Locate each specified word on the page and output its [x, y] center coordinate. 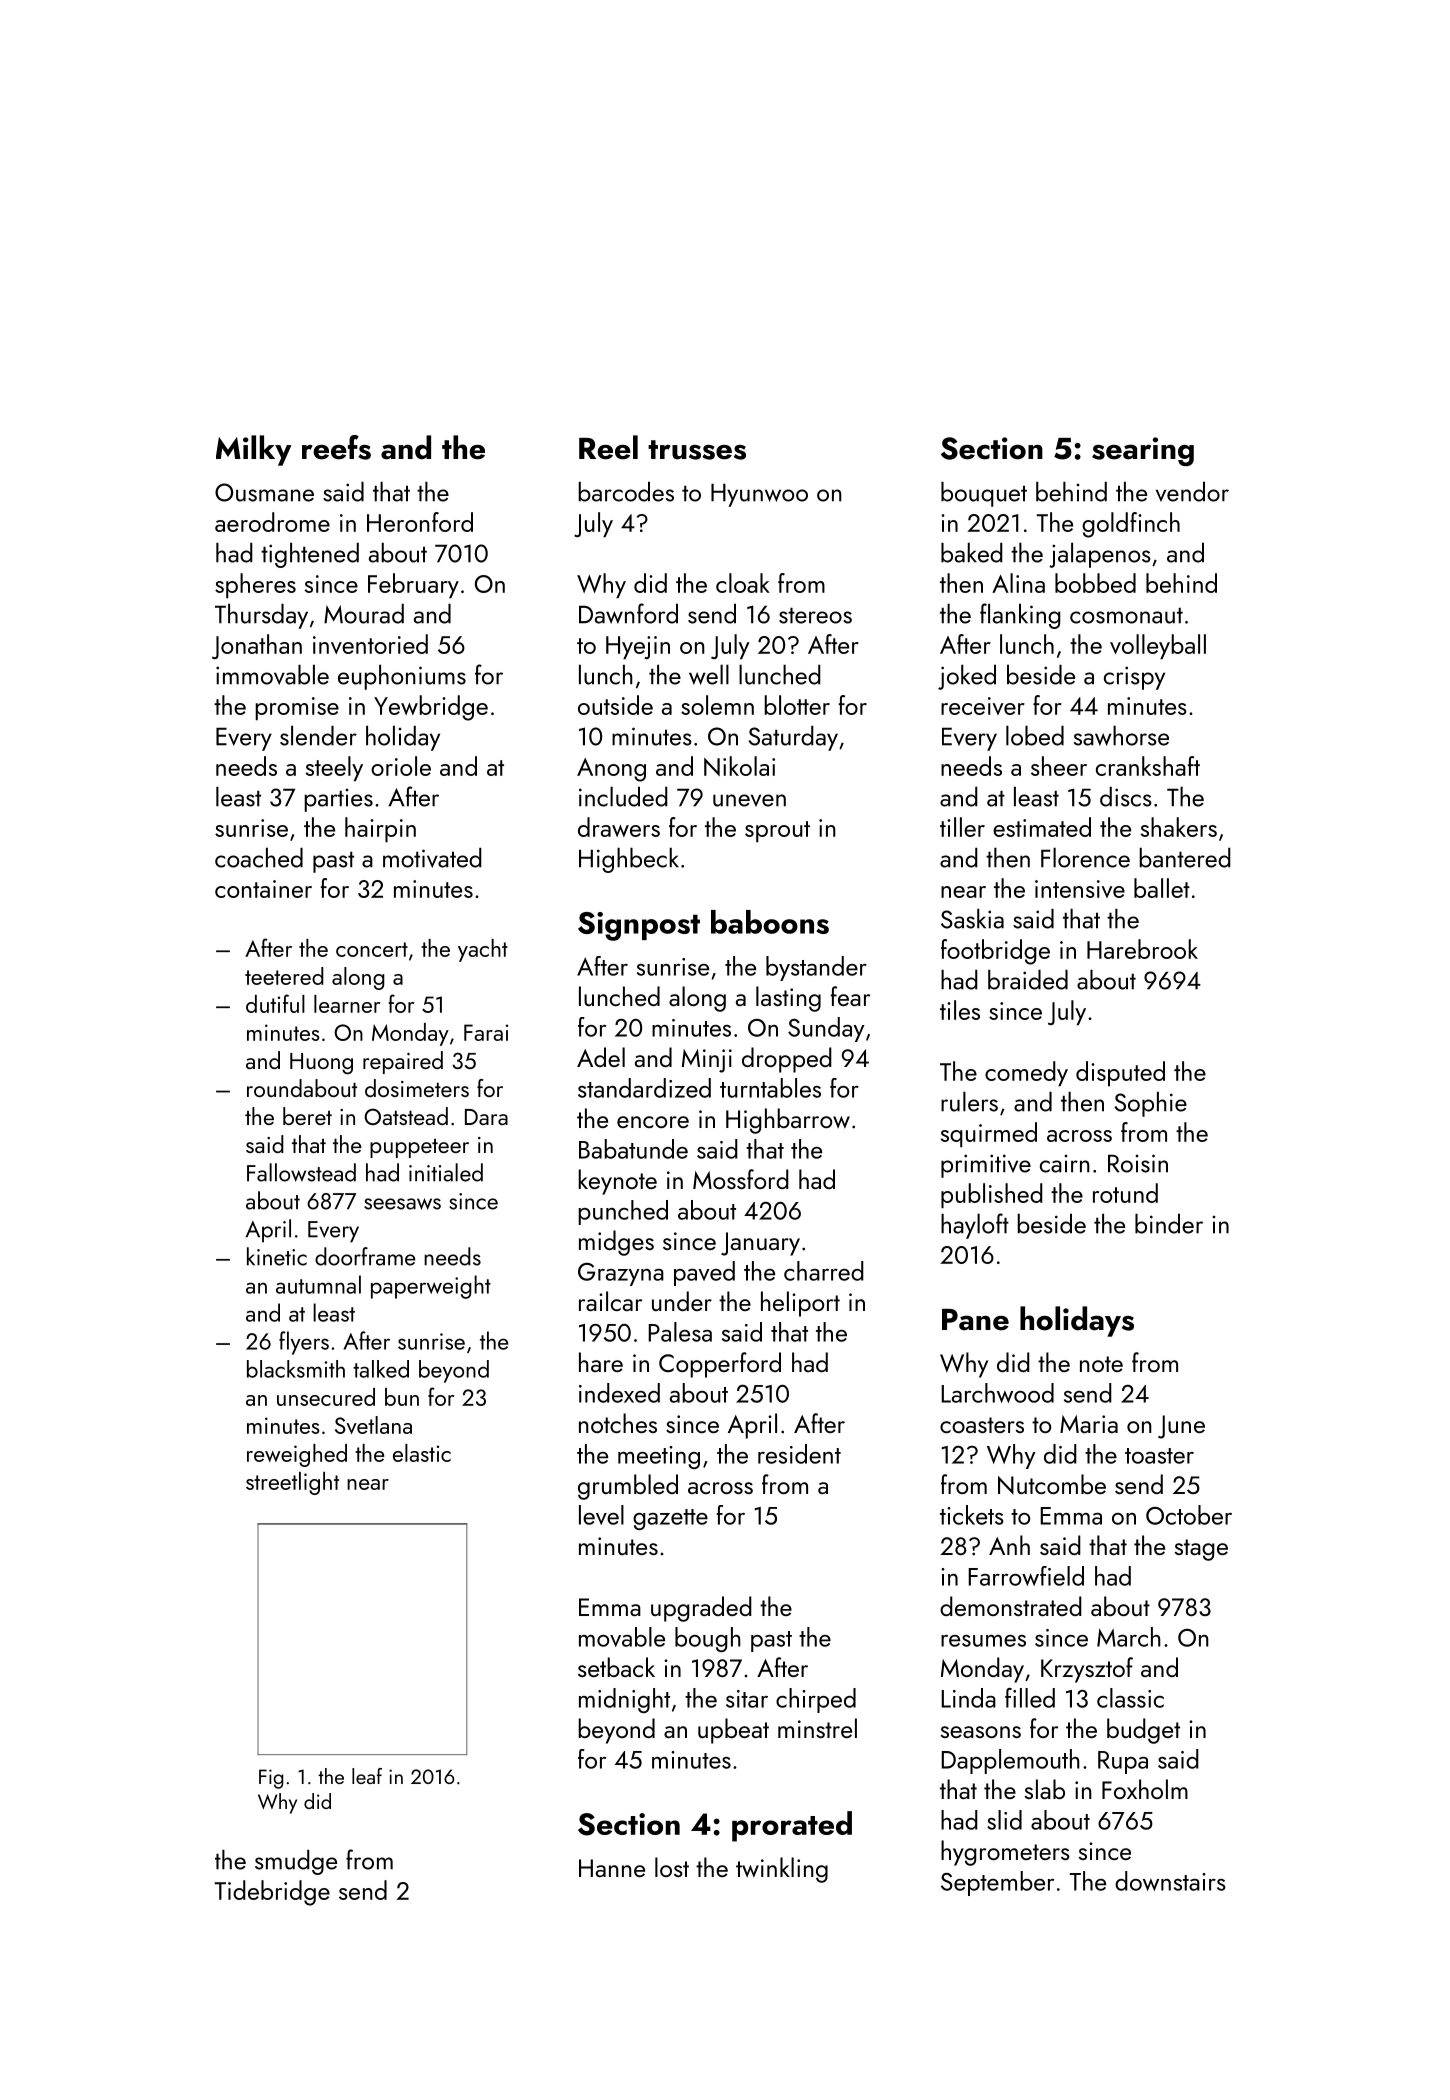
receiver [983, 706]
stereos [815, 615]
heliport [800, 1304]
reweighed [297, 1455]
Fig [271, 1779]
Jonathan [257, 646]
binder [1169, 1223]
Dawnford [628, 613]
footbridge [995, 952]
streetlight [292, 1483]
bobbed [1095, 583]
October [1189, 1515]
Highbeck [629, 860]
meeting [659, 1457]
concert [372, 949]
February [413, 586]
